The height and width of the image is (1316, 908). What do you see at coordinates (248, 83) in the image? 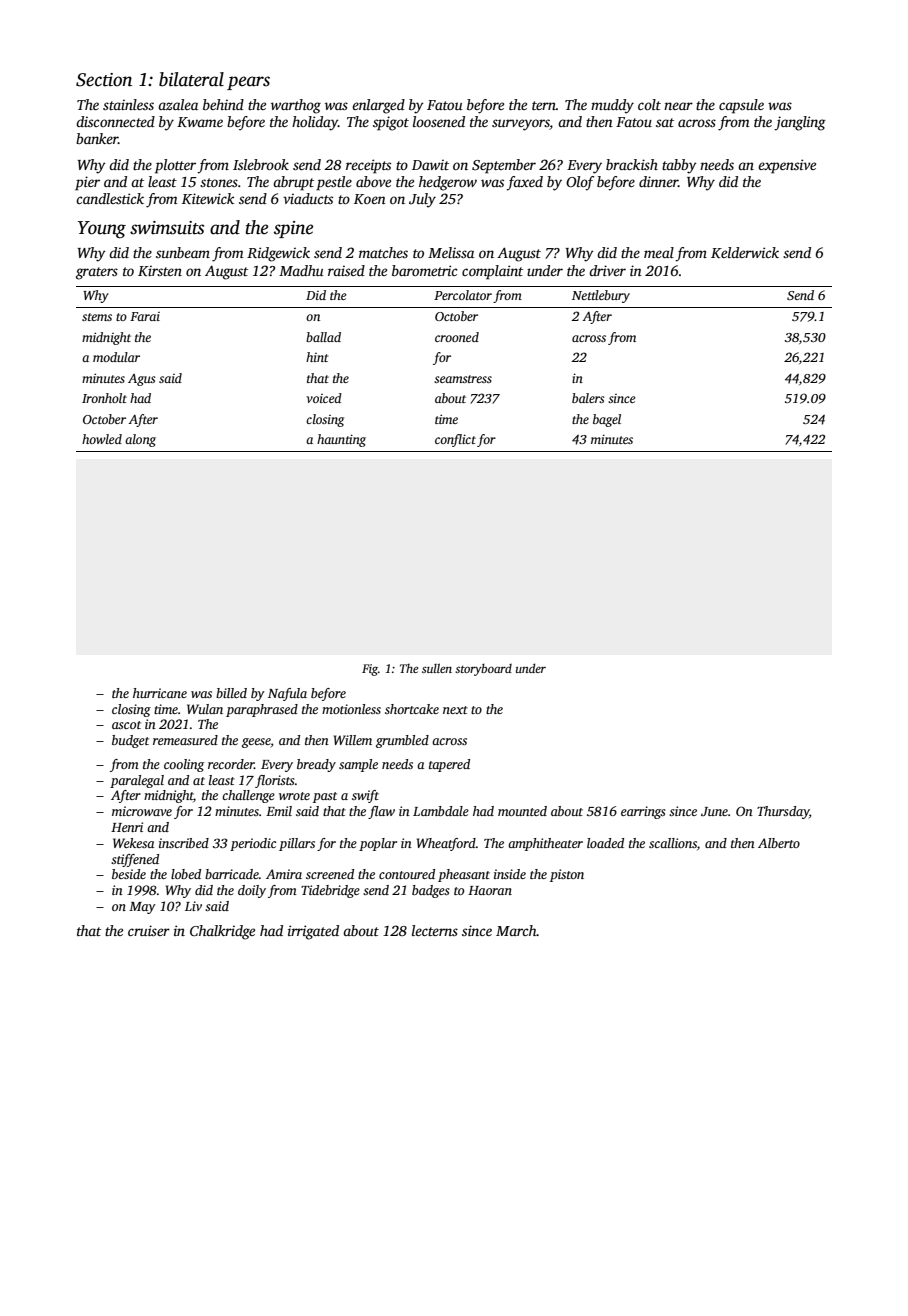
I see `pears` at bounding box center [248, 83].
